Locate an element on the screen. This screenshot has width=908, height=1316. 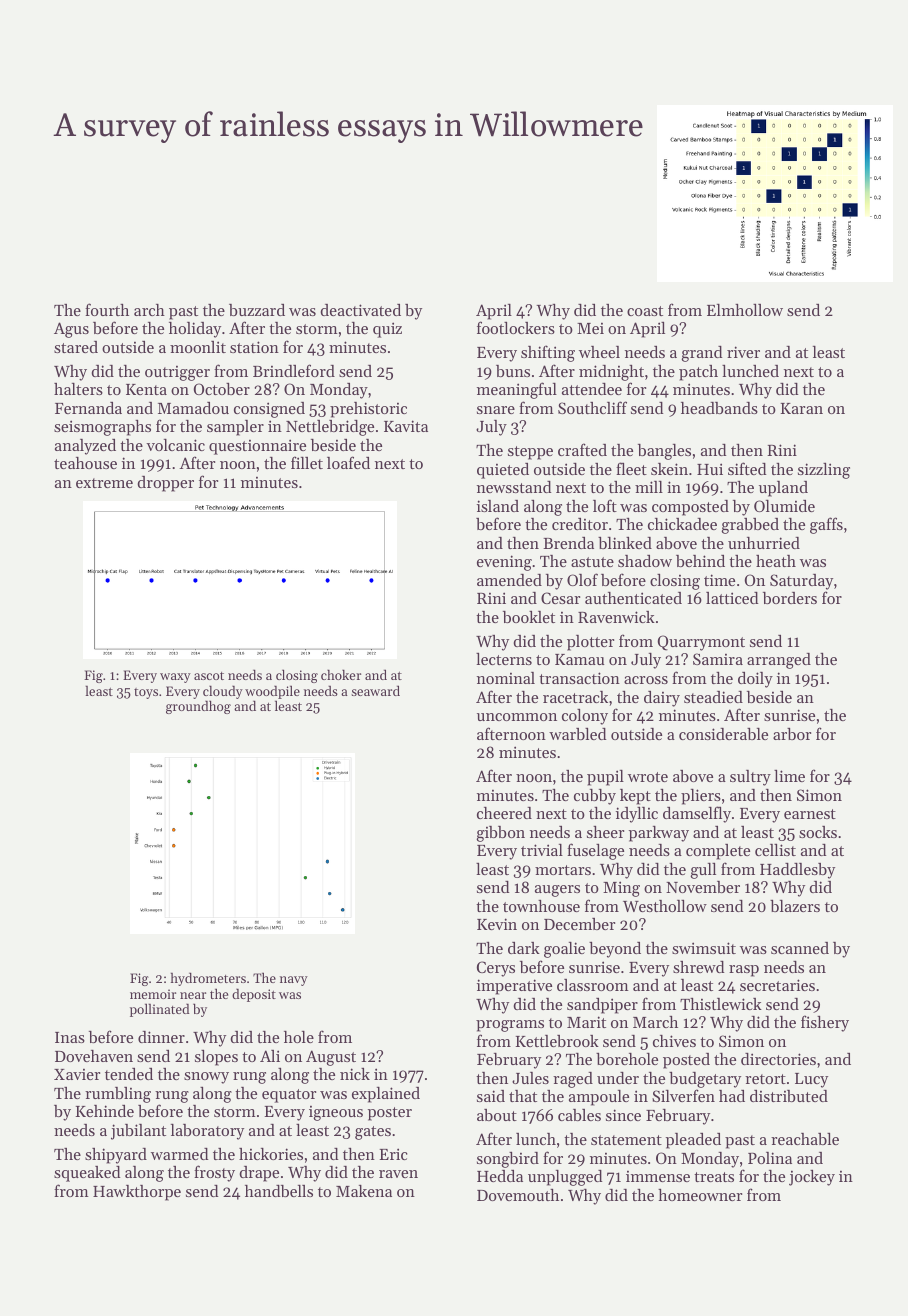
deactivated is located at coordinates (360, 310).
